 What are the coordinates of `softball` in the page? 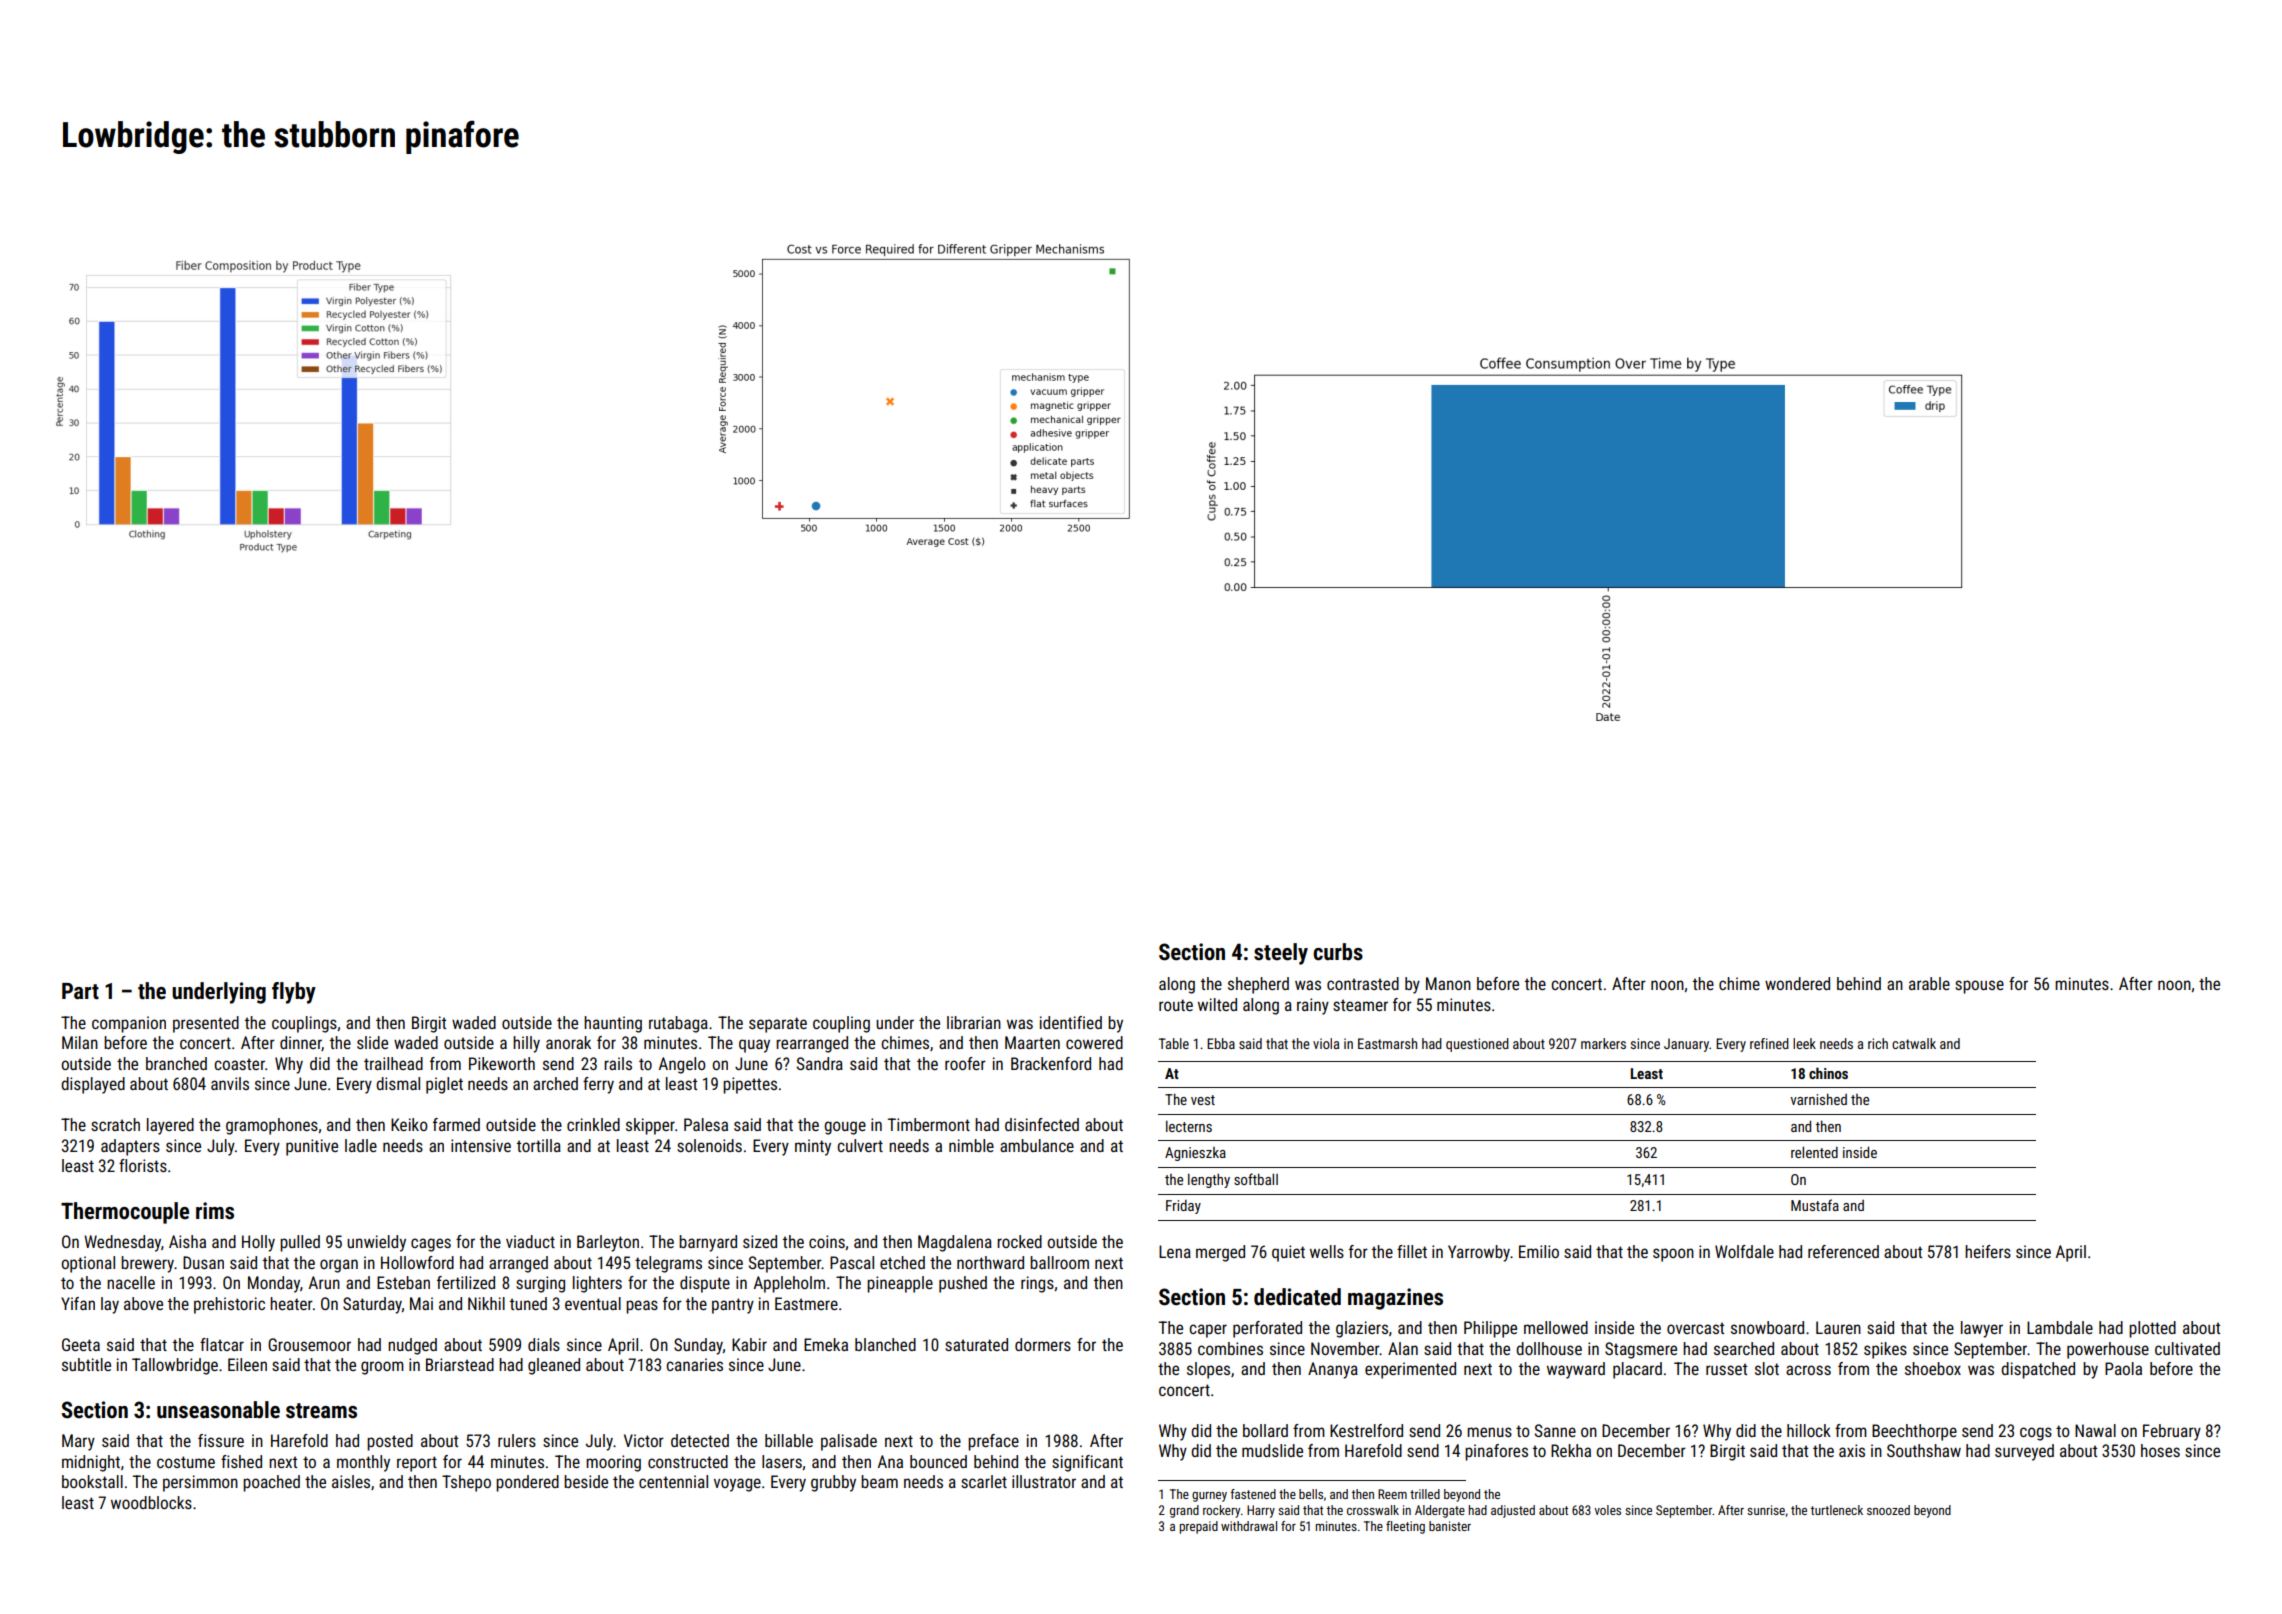 It's located at (1256, 1179).
